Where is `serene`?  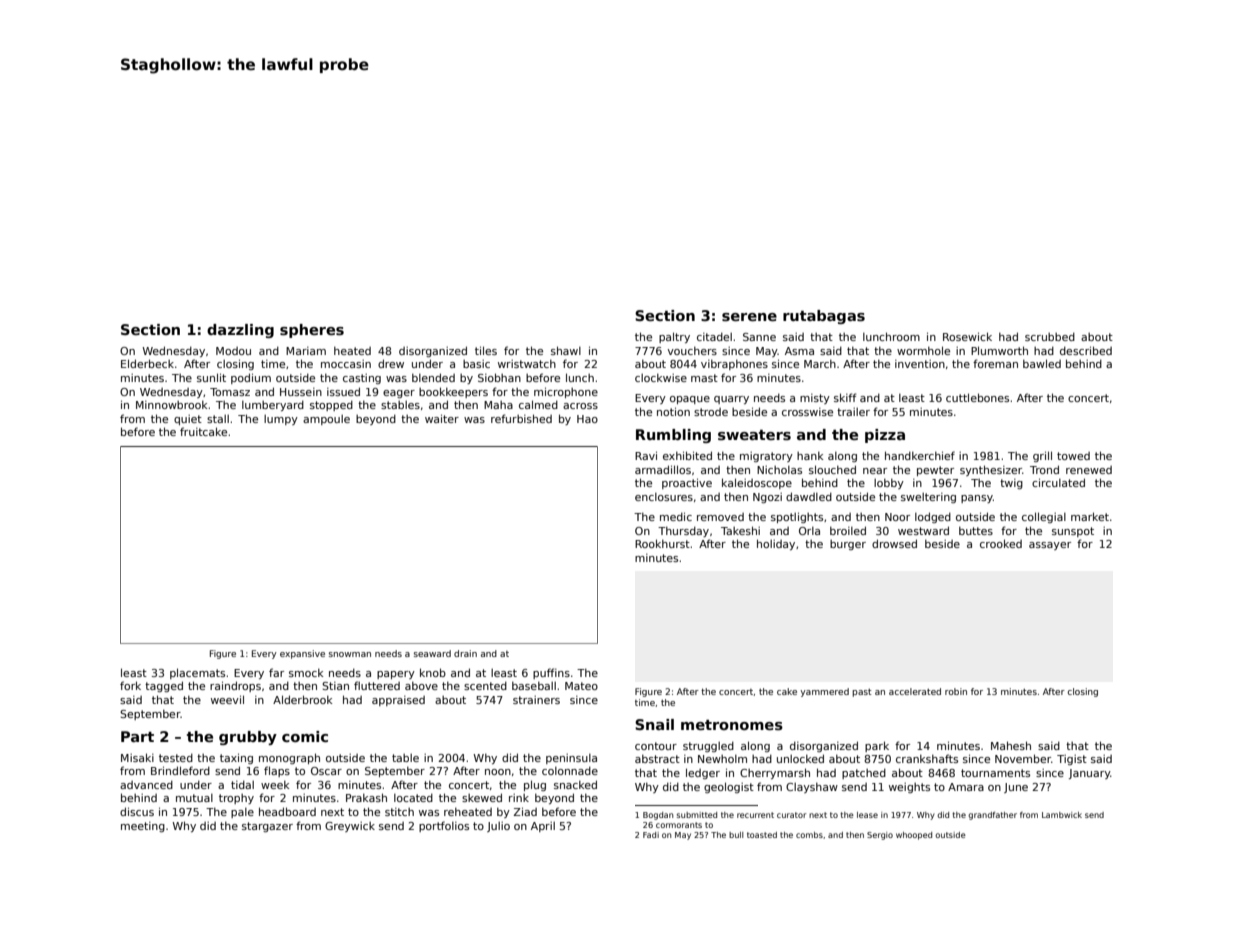
serene is located at coordinates (749, 317).
